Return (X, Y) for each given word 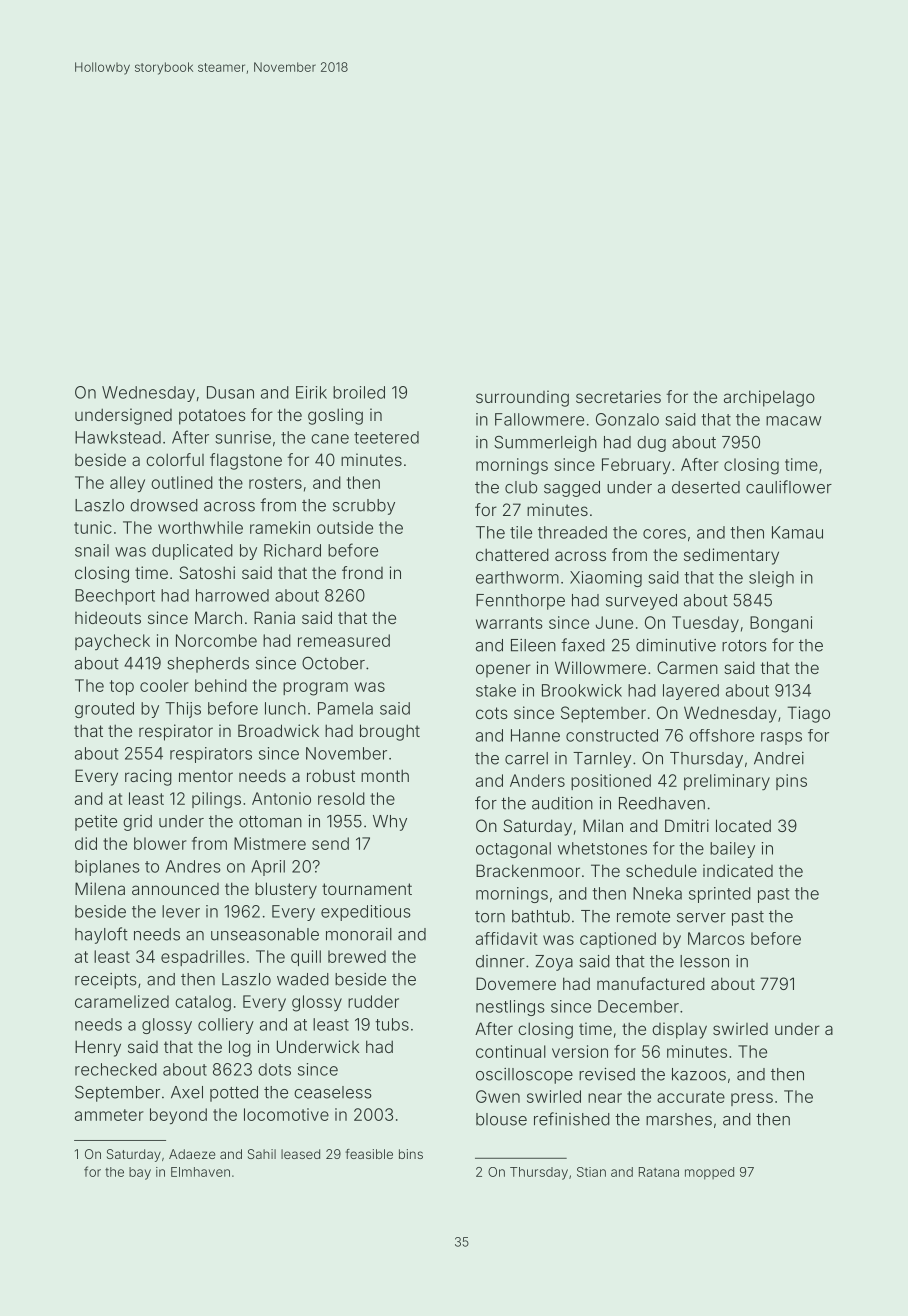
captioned (618, 940)
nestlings (510, 1008)
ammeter (109, 1115)
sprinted (720, 895)
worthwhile (200, 527)
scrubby (364, 507)
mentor (206, 776)
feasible (369, 1154)
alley (127, 484)
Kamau (797, 532)
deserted (706, 487)
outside (345, 527)
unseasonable (265, 934)
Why (390, 823)
